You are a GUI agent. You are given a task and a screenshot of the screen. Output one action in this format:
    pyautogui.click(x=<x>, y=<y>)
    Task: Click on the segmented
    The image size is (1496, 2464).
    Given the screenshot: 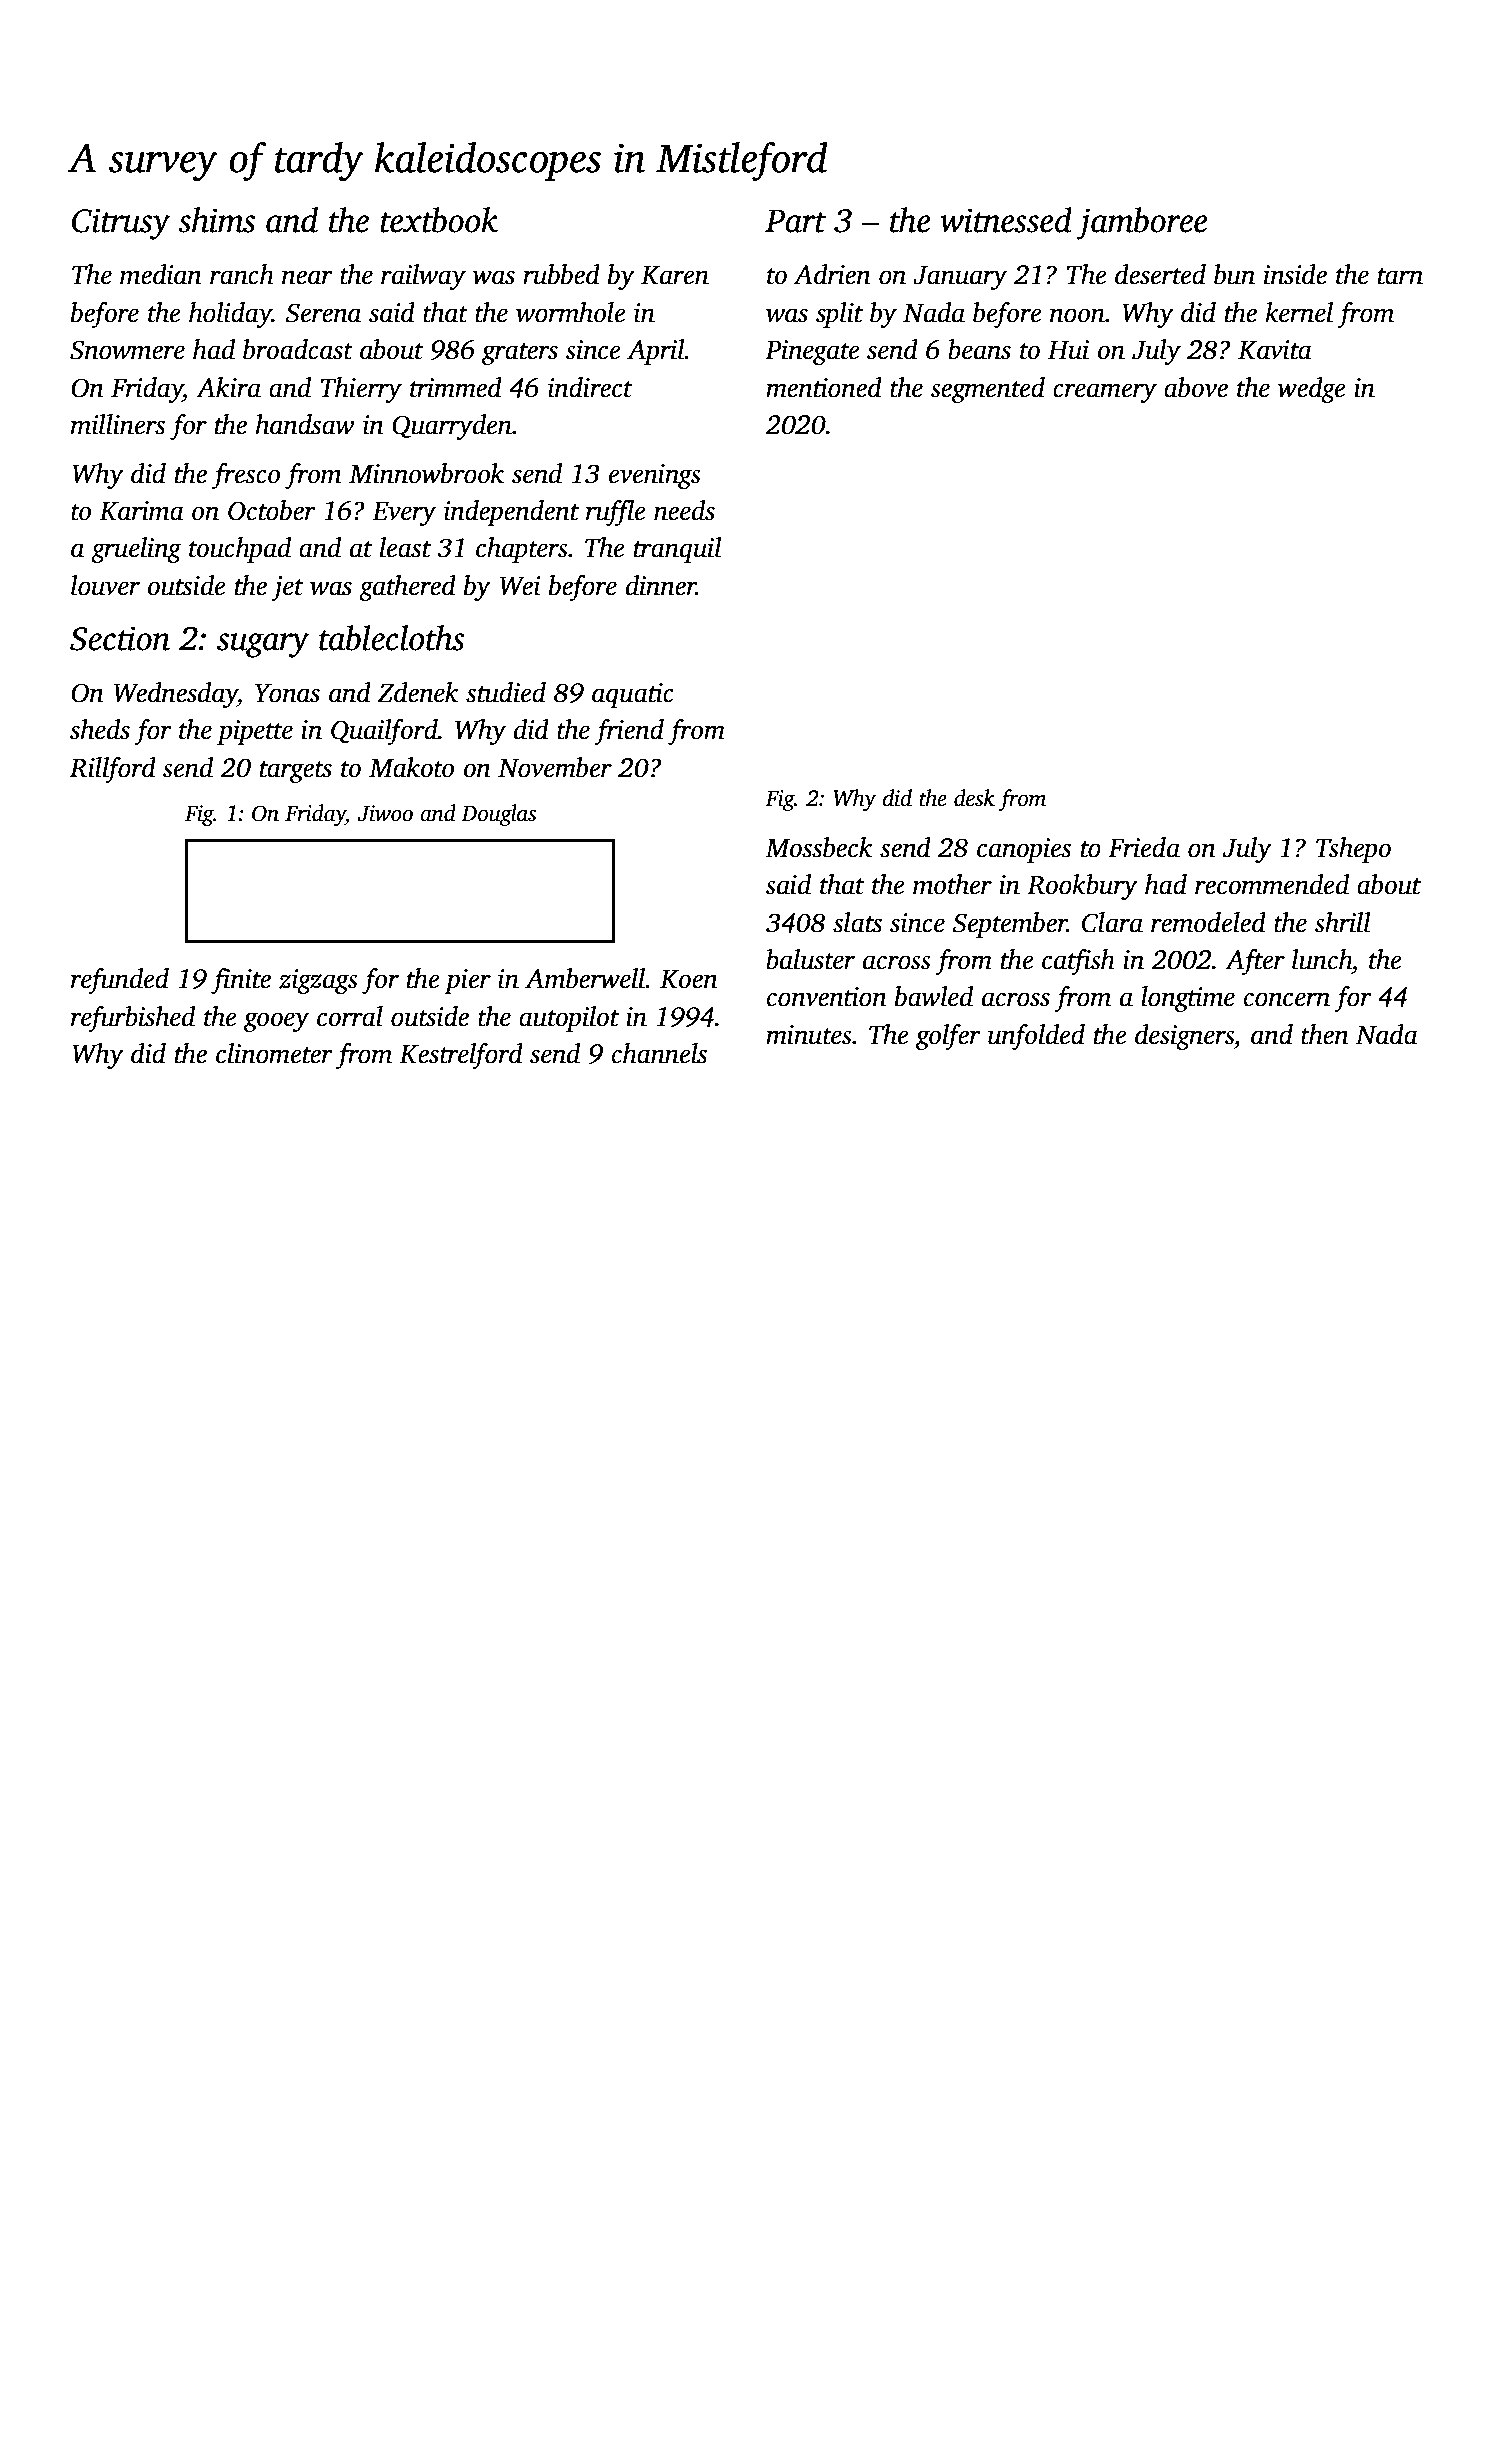 What is the action you would take?
    pyautogui.click(x=988, y=390)
